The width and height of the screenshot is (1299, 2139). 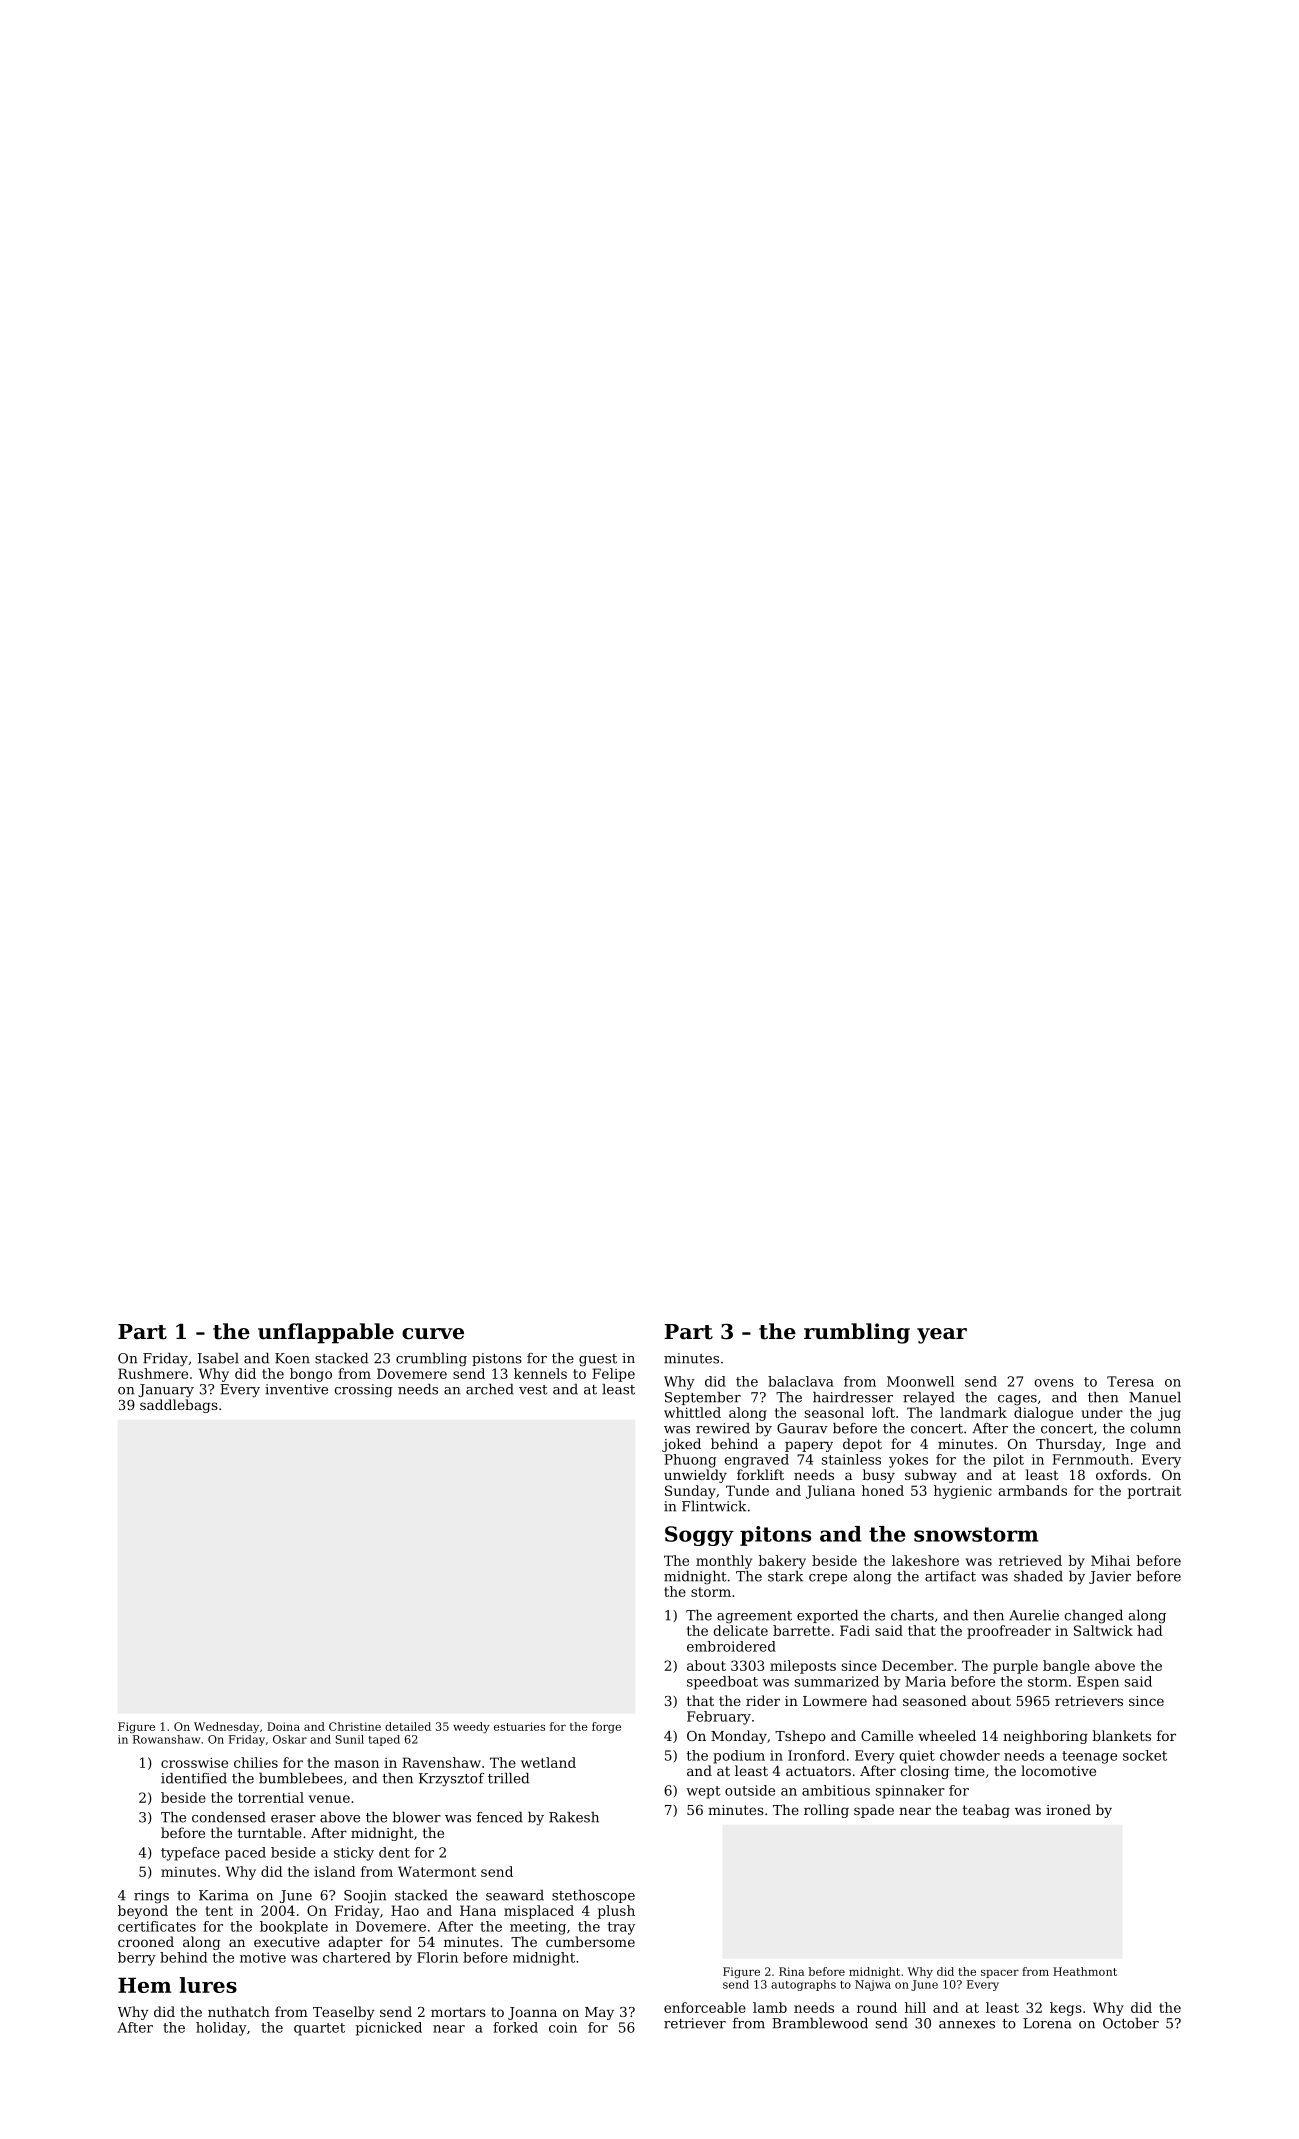 What do you see at coordinates (179, 1406) in the screenshot?
I see `saddlebags` at bounding box center [179, 1406].
